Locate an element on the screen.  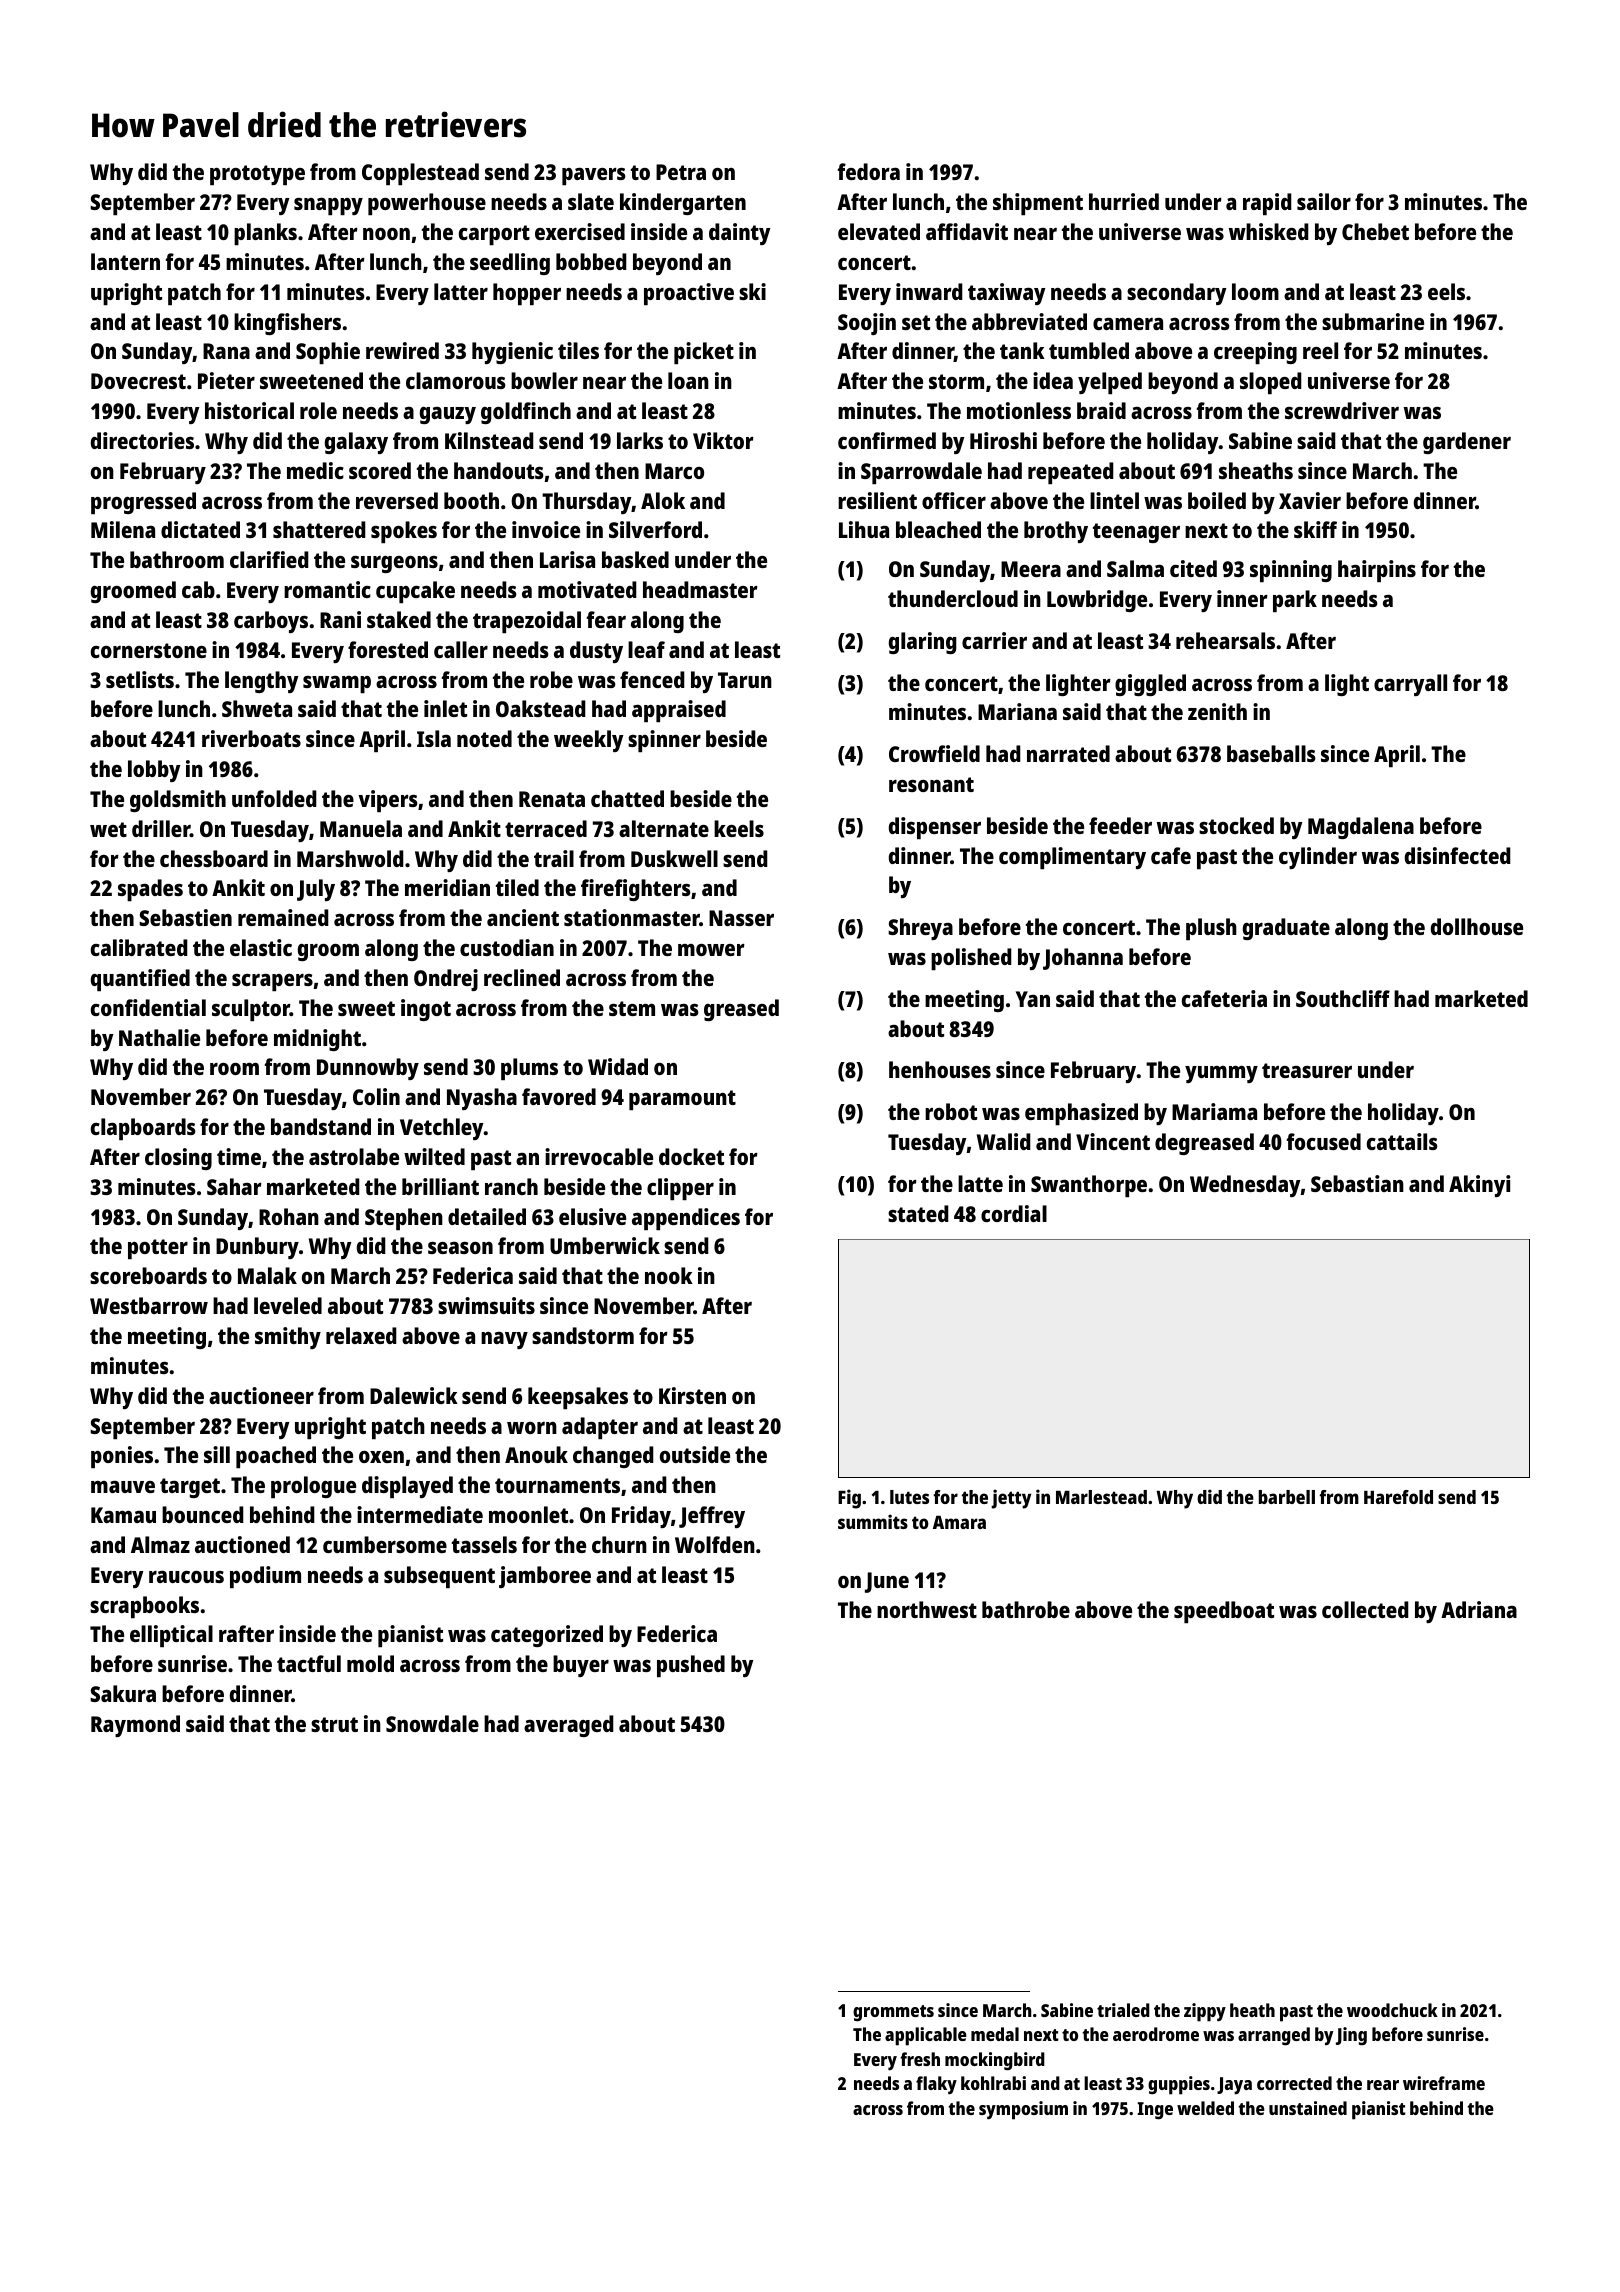
Chebet is located at coordinates (1375, 231).
